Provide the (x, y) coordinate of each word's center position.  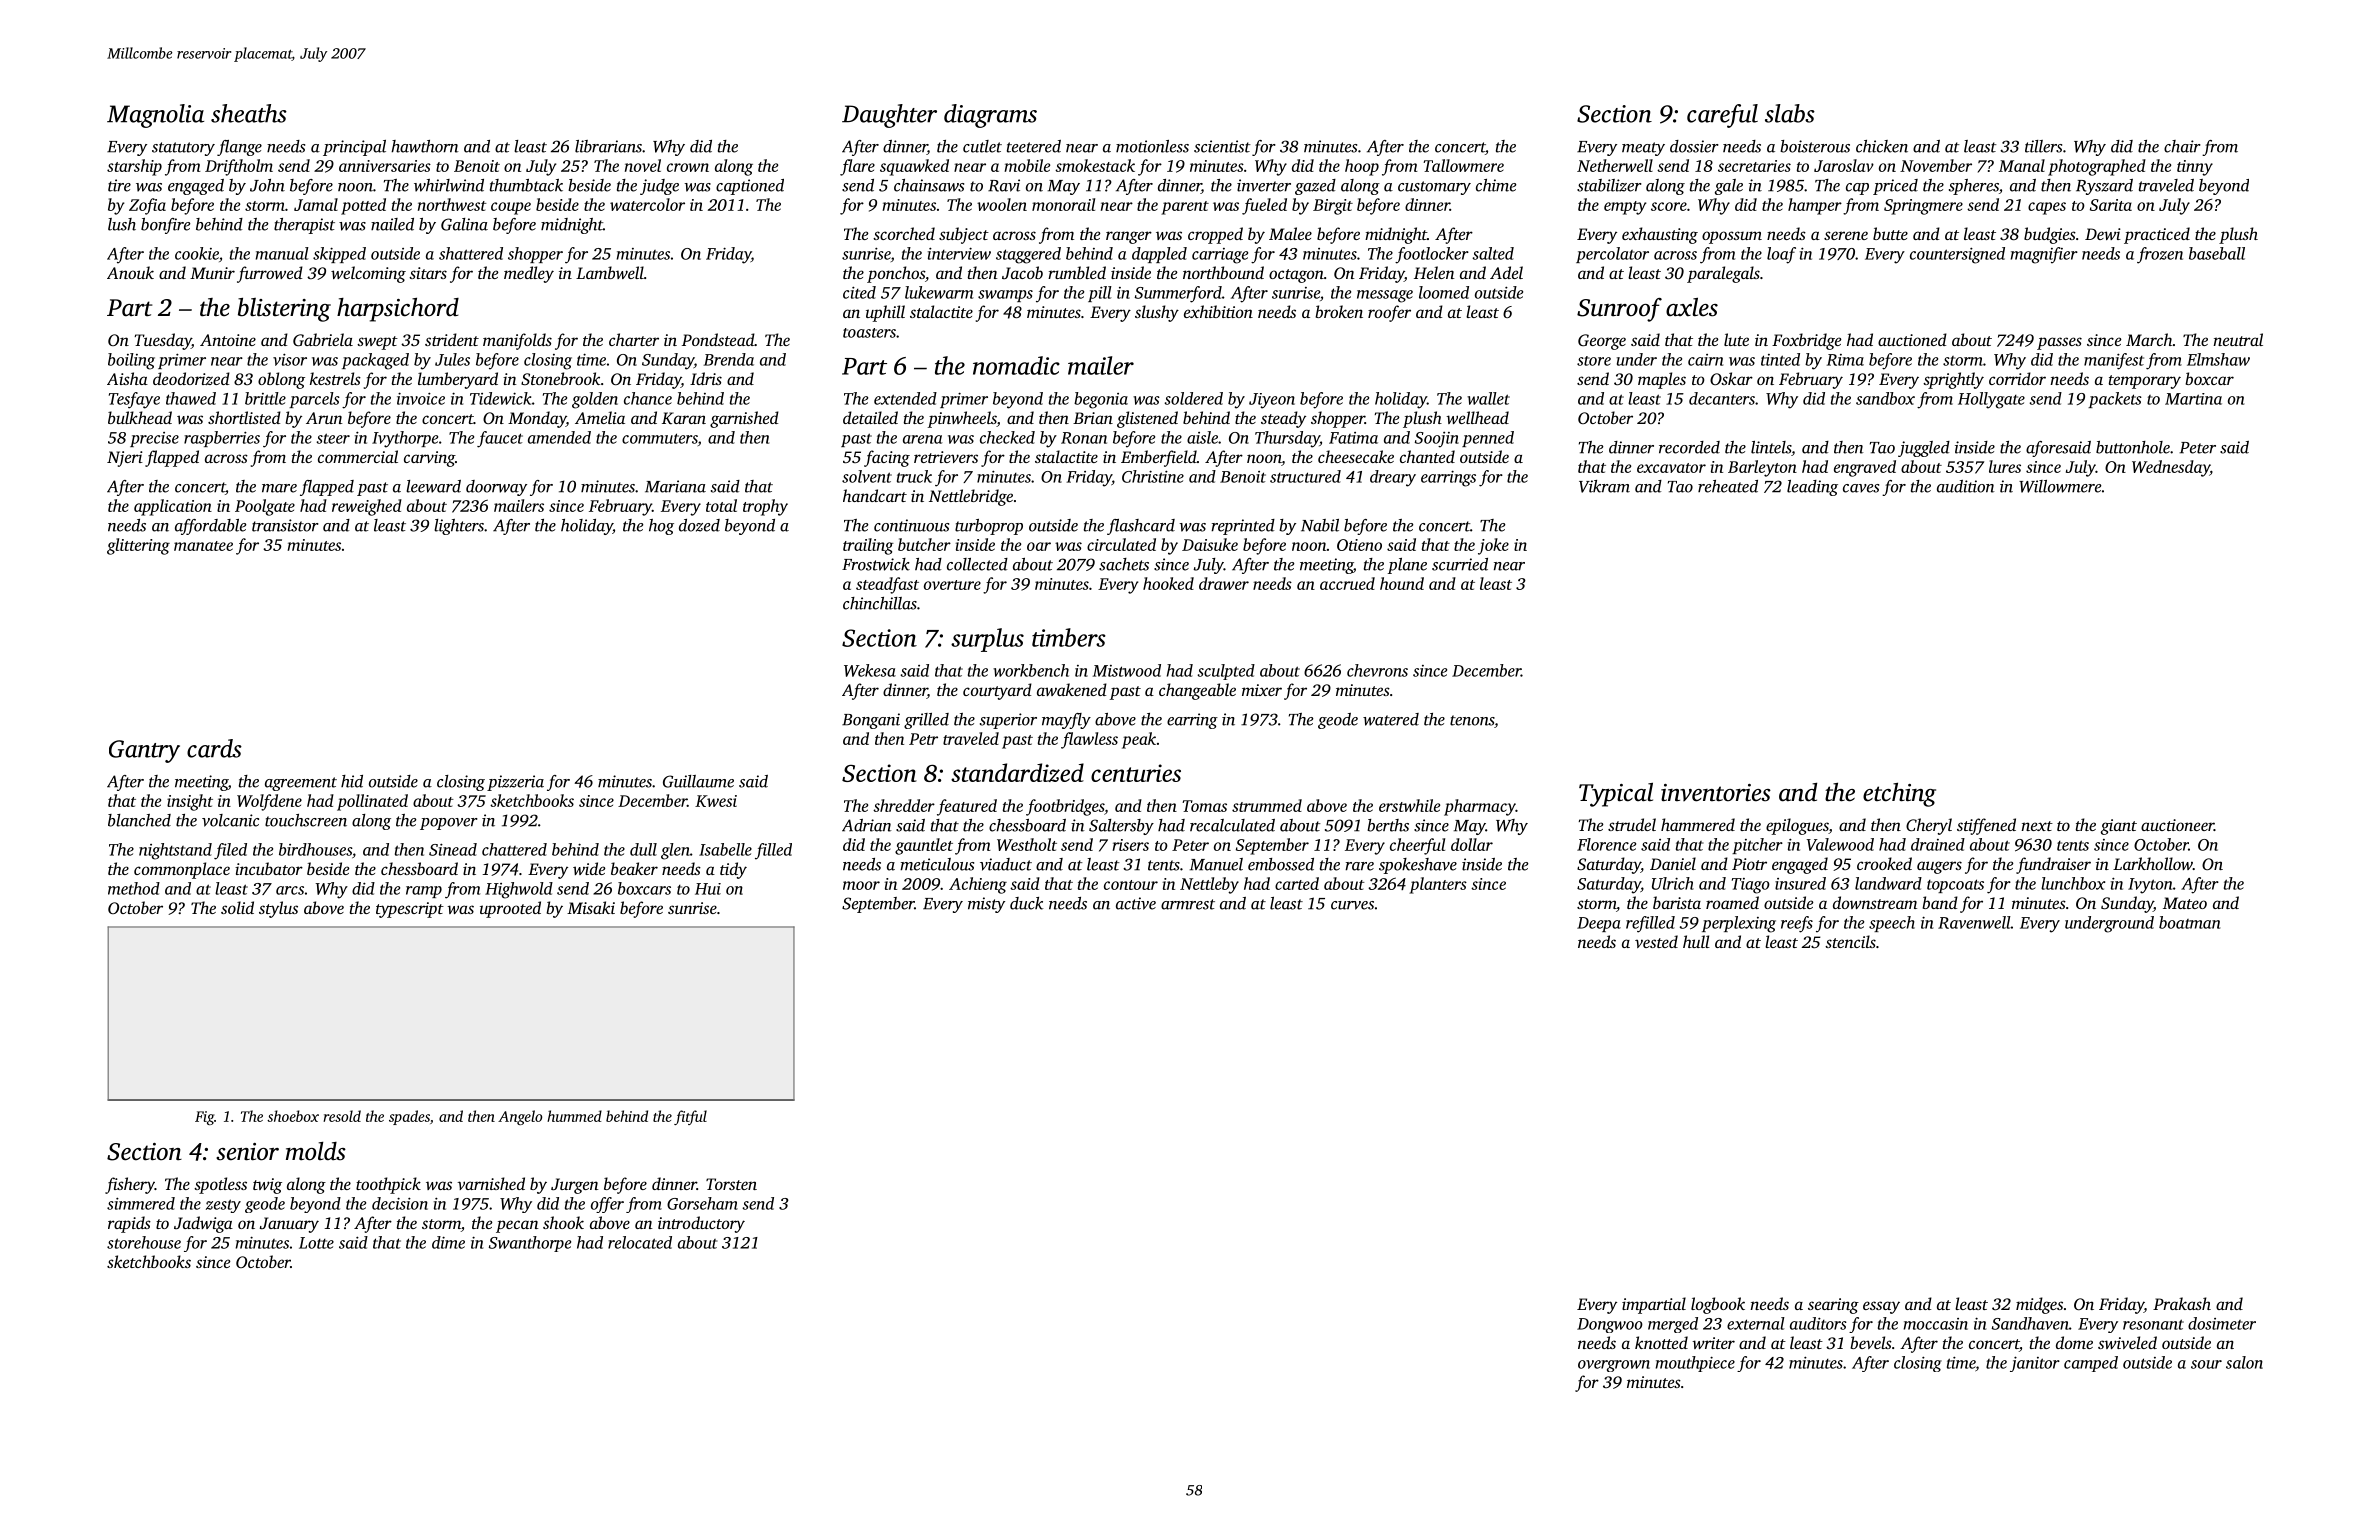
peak (1139, 740)
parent (1185, 208)
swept (377, 343)
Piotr (1749, 864)
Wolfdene (269, 802)
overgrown (1614, 1366)
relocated (640, 1242)
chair (2182, 146)
